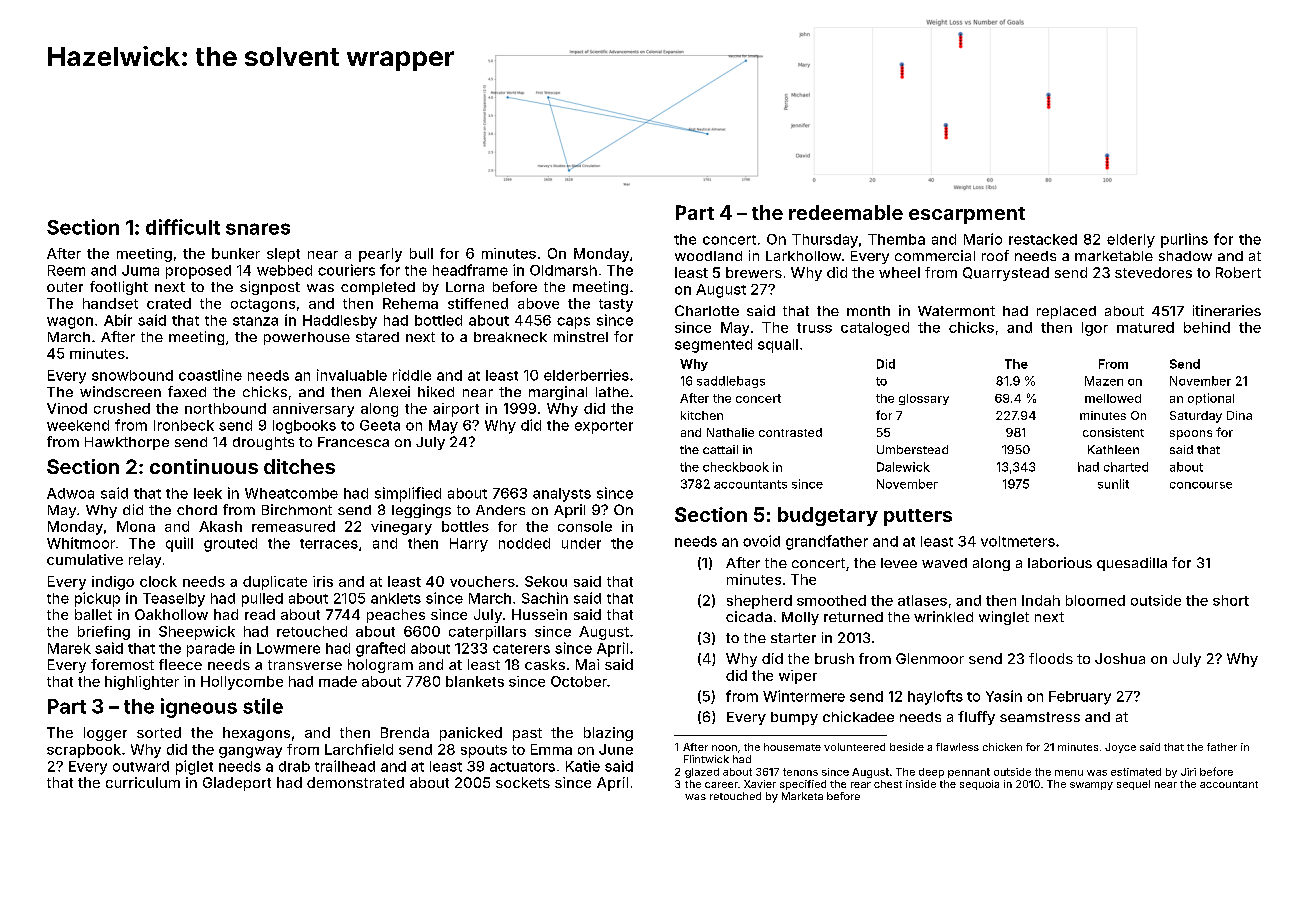  What do you see at coordinates (323, 581) in the screenshot?
I see `iris` at bounding box center [323, 581].
